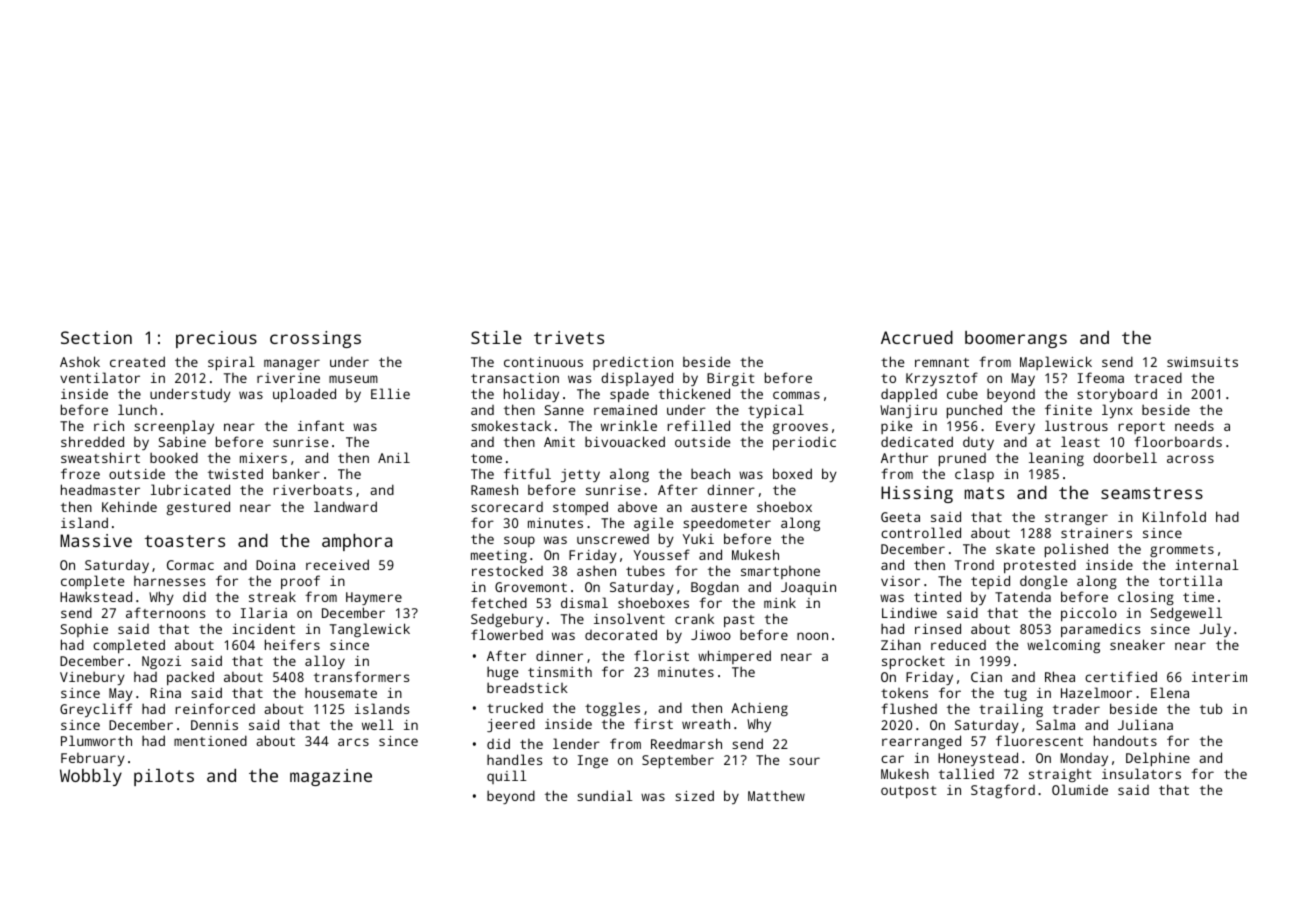  I want to click on mentioned, so click(210, 740).
